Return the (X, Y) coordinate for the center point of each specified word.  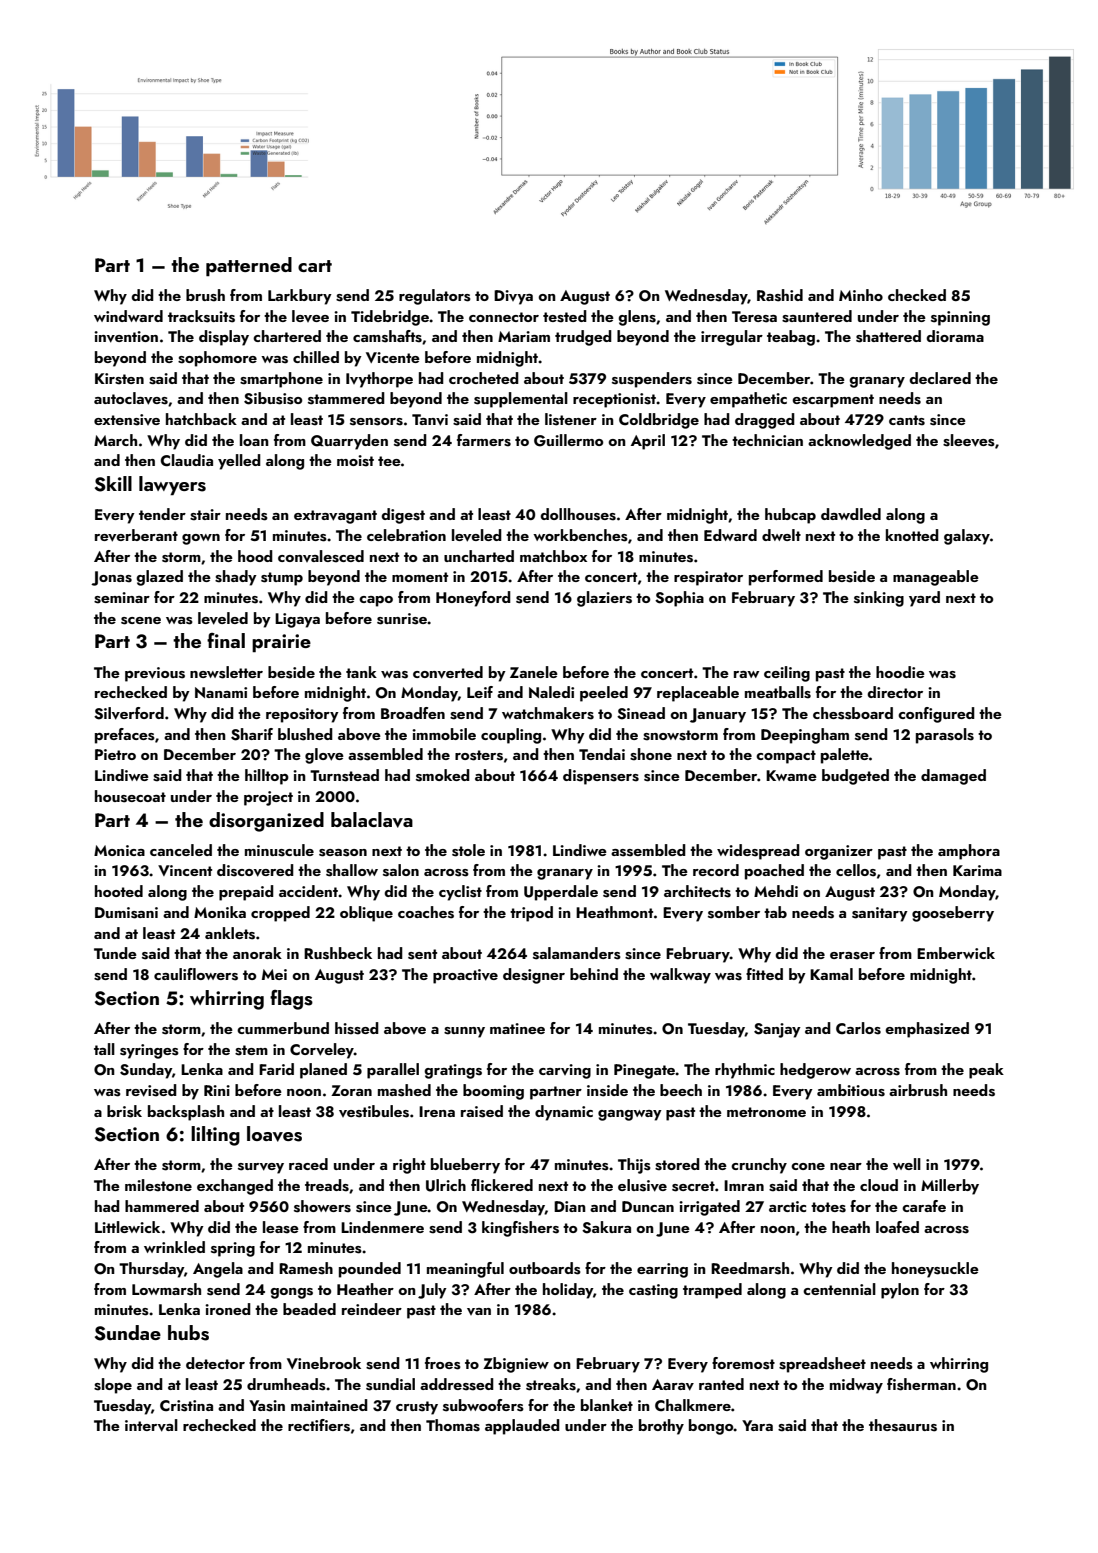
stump (282, 579)
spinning (960, 318)
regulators (435, 297)
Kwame (791, 775)
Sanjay (777, 1030)
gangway (630, 1115)
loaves (274, 1134)
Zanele (534, 672)
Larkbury (300, 297)
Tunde (115, 953)
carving (565, 1071)
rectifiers (319, 1425)
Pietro (115, 754)
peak (986, 1071)
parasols (945, 736)
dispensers (601, 777)
